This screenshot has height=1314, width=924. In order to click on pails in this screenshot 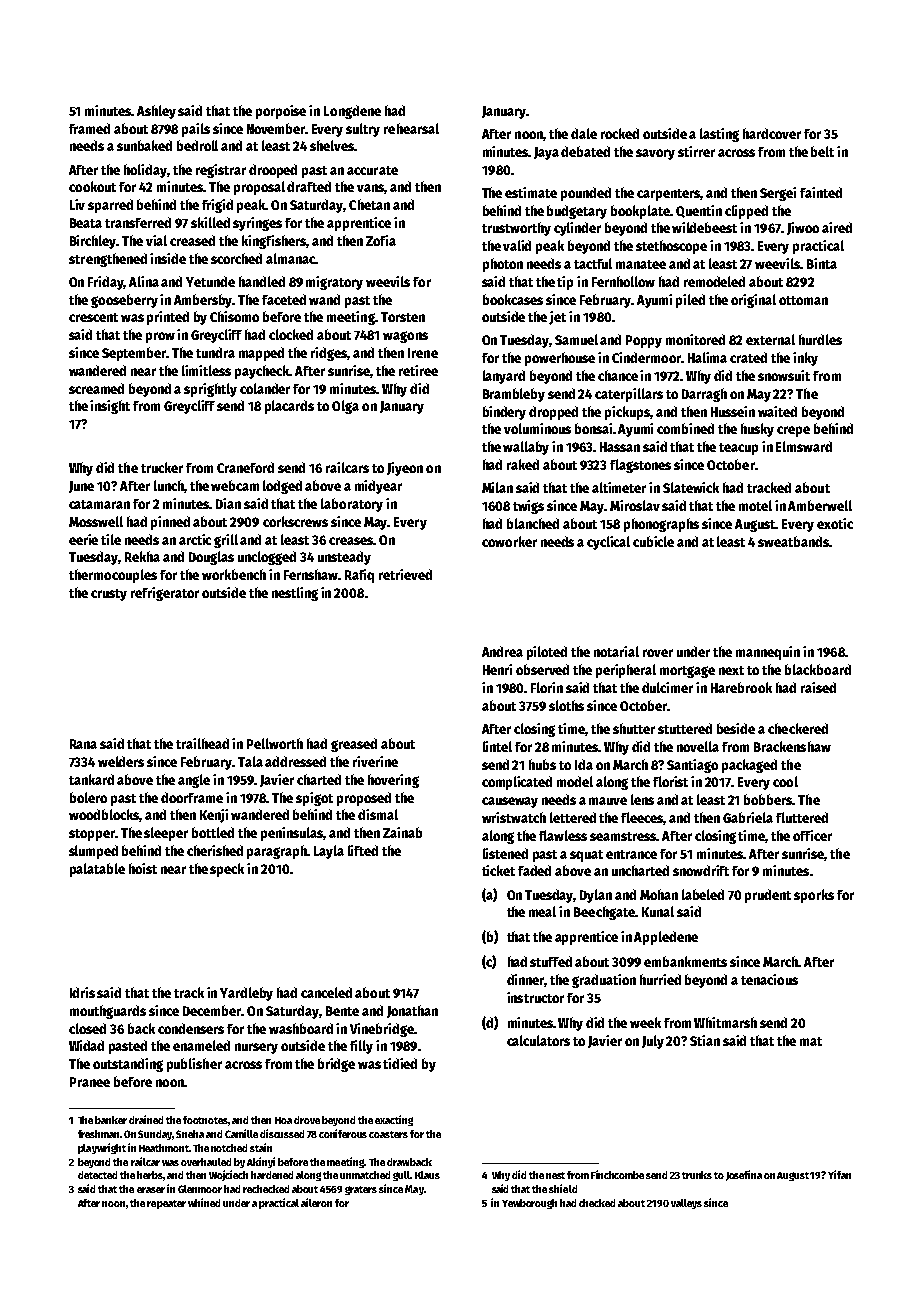, I will do `click(196, 130)`.
